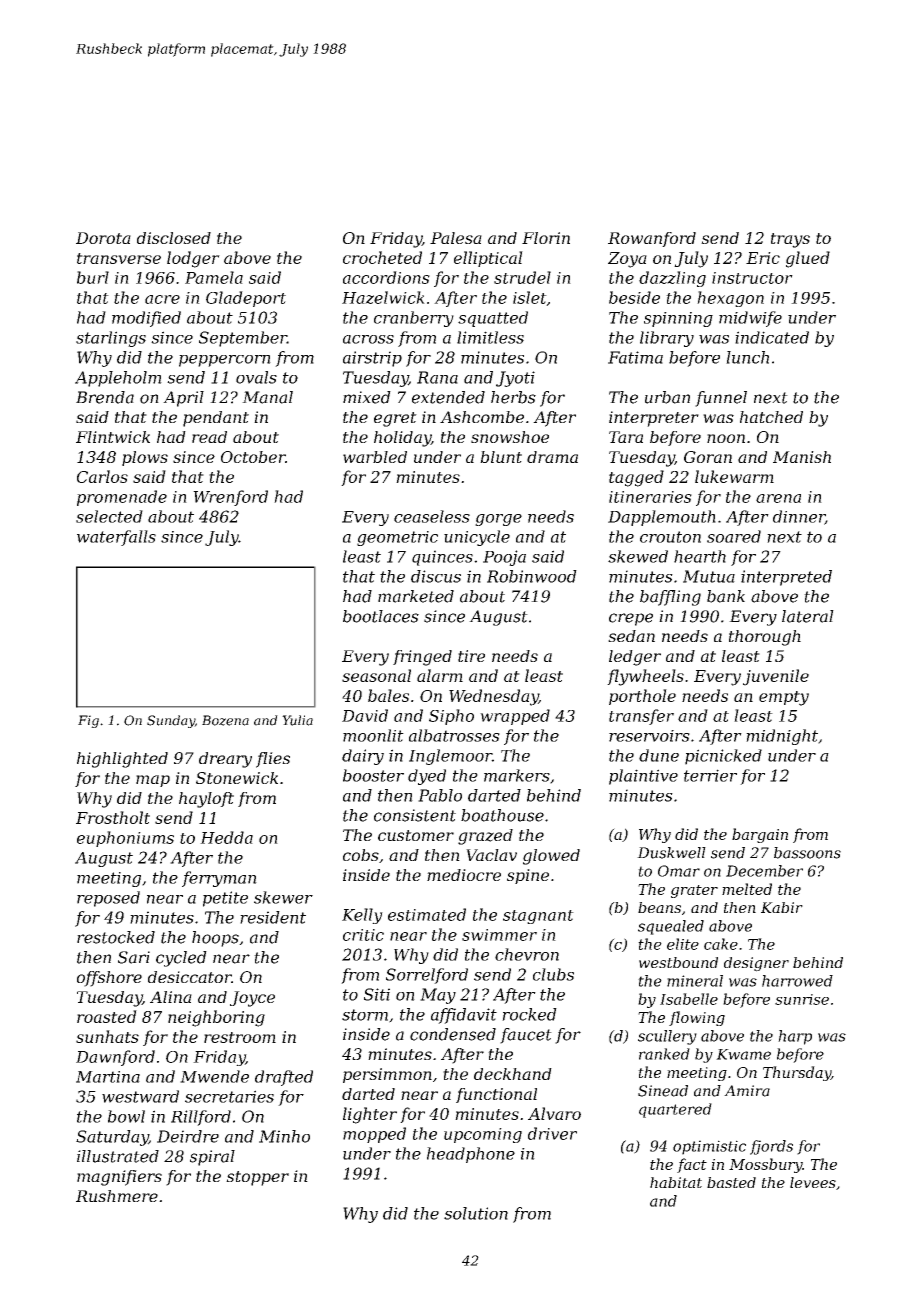  I want to click on Frostholt, so click(113, 817).
